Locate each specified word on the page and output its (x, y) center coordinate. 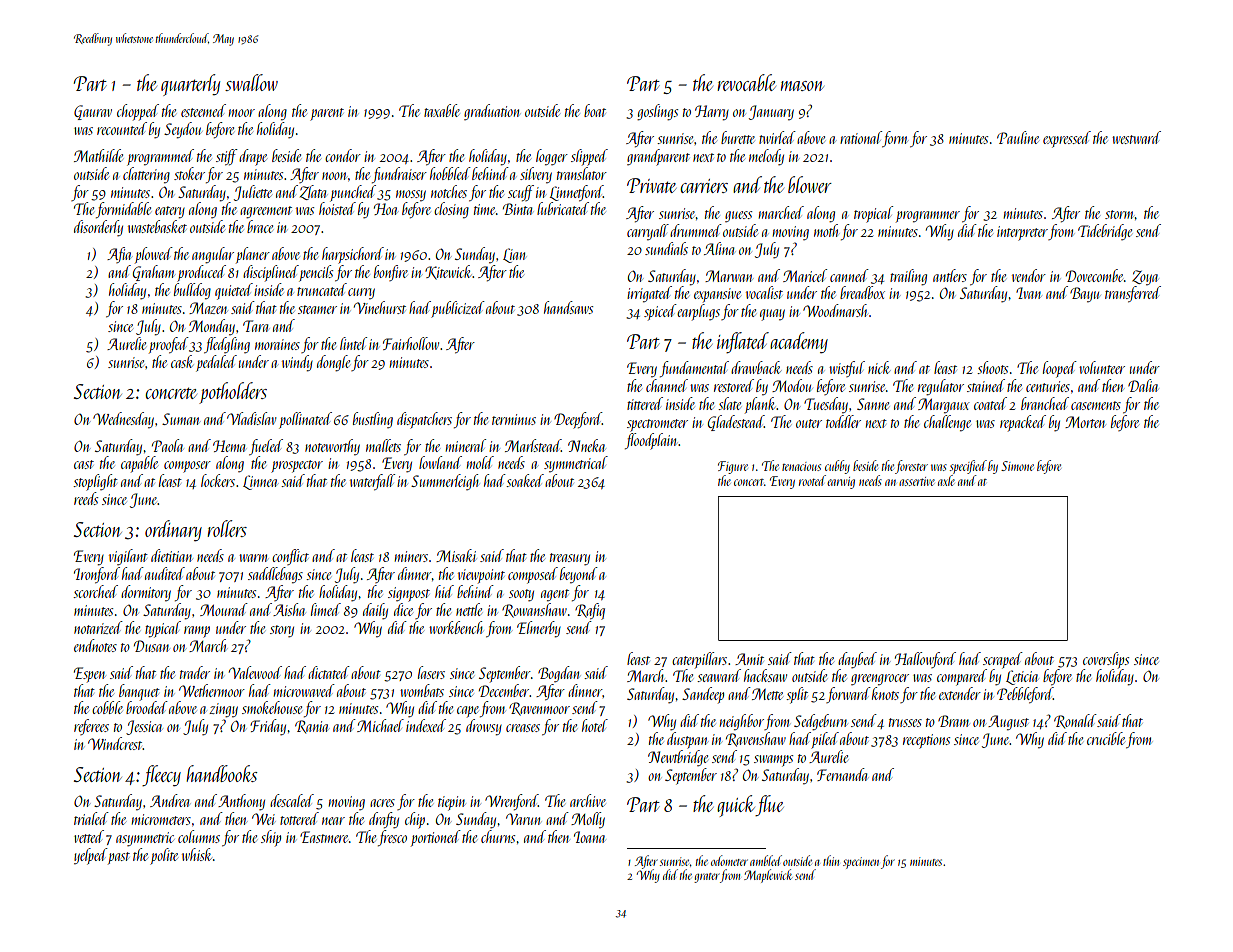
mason (802, 86)
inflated (743, 342)
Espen (89, 675)
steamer (317, 309)
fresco (392, 838)
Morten (1085, 422)
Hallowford (925, 660)
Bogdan (558, 674)
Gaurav (93, 112)
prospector (297, 466)
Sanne (873, 404)
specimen (861, 863)
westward (1136, 137)
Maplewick (768, 876)
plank (760, 405)
